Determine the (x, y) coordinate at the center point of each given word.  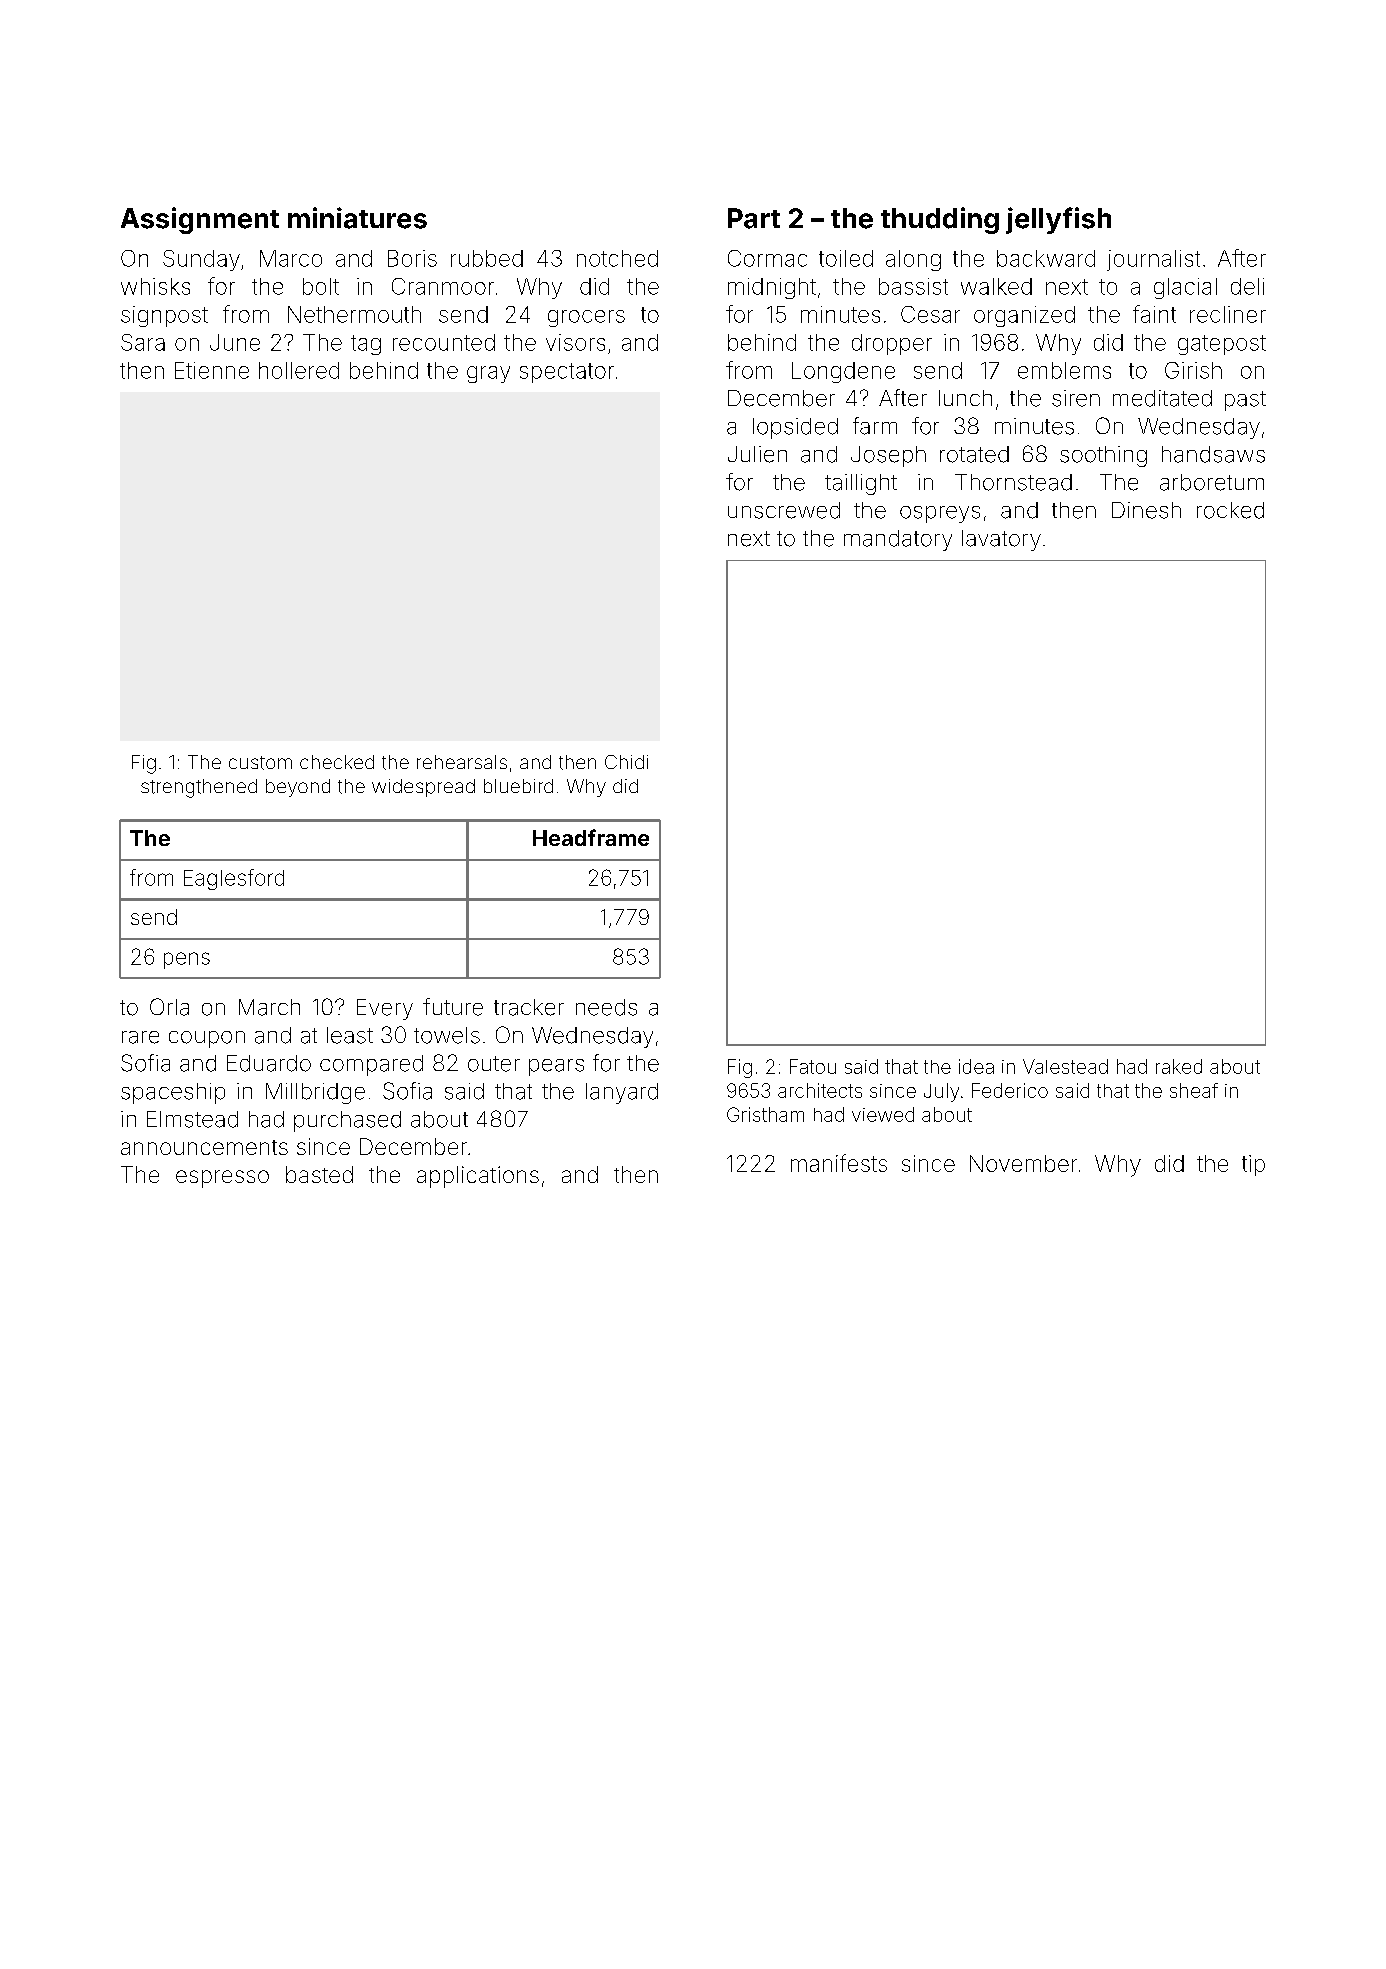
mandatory (898, 540)
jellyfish (1058, 220)
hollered (299, 370)
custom (260, 763)
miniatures (357, 218)
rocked (1230, 510)
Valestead (1065, 1066)
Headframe (591, 837)
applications (478, 1177)
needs (606, 1007)
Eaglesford (234, 879)
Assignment (200, 220)
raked (1179, 1066)
